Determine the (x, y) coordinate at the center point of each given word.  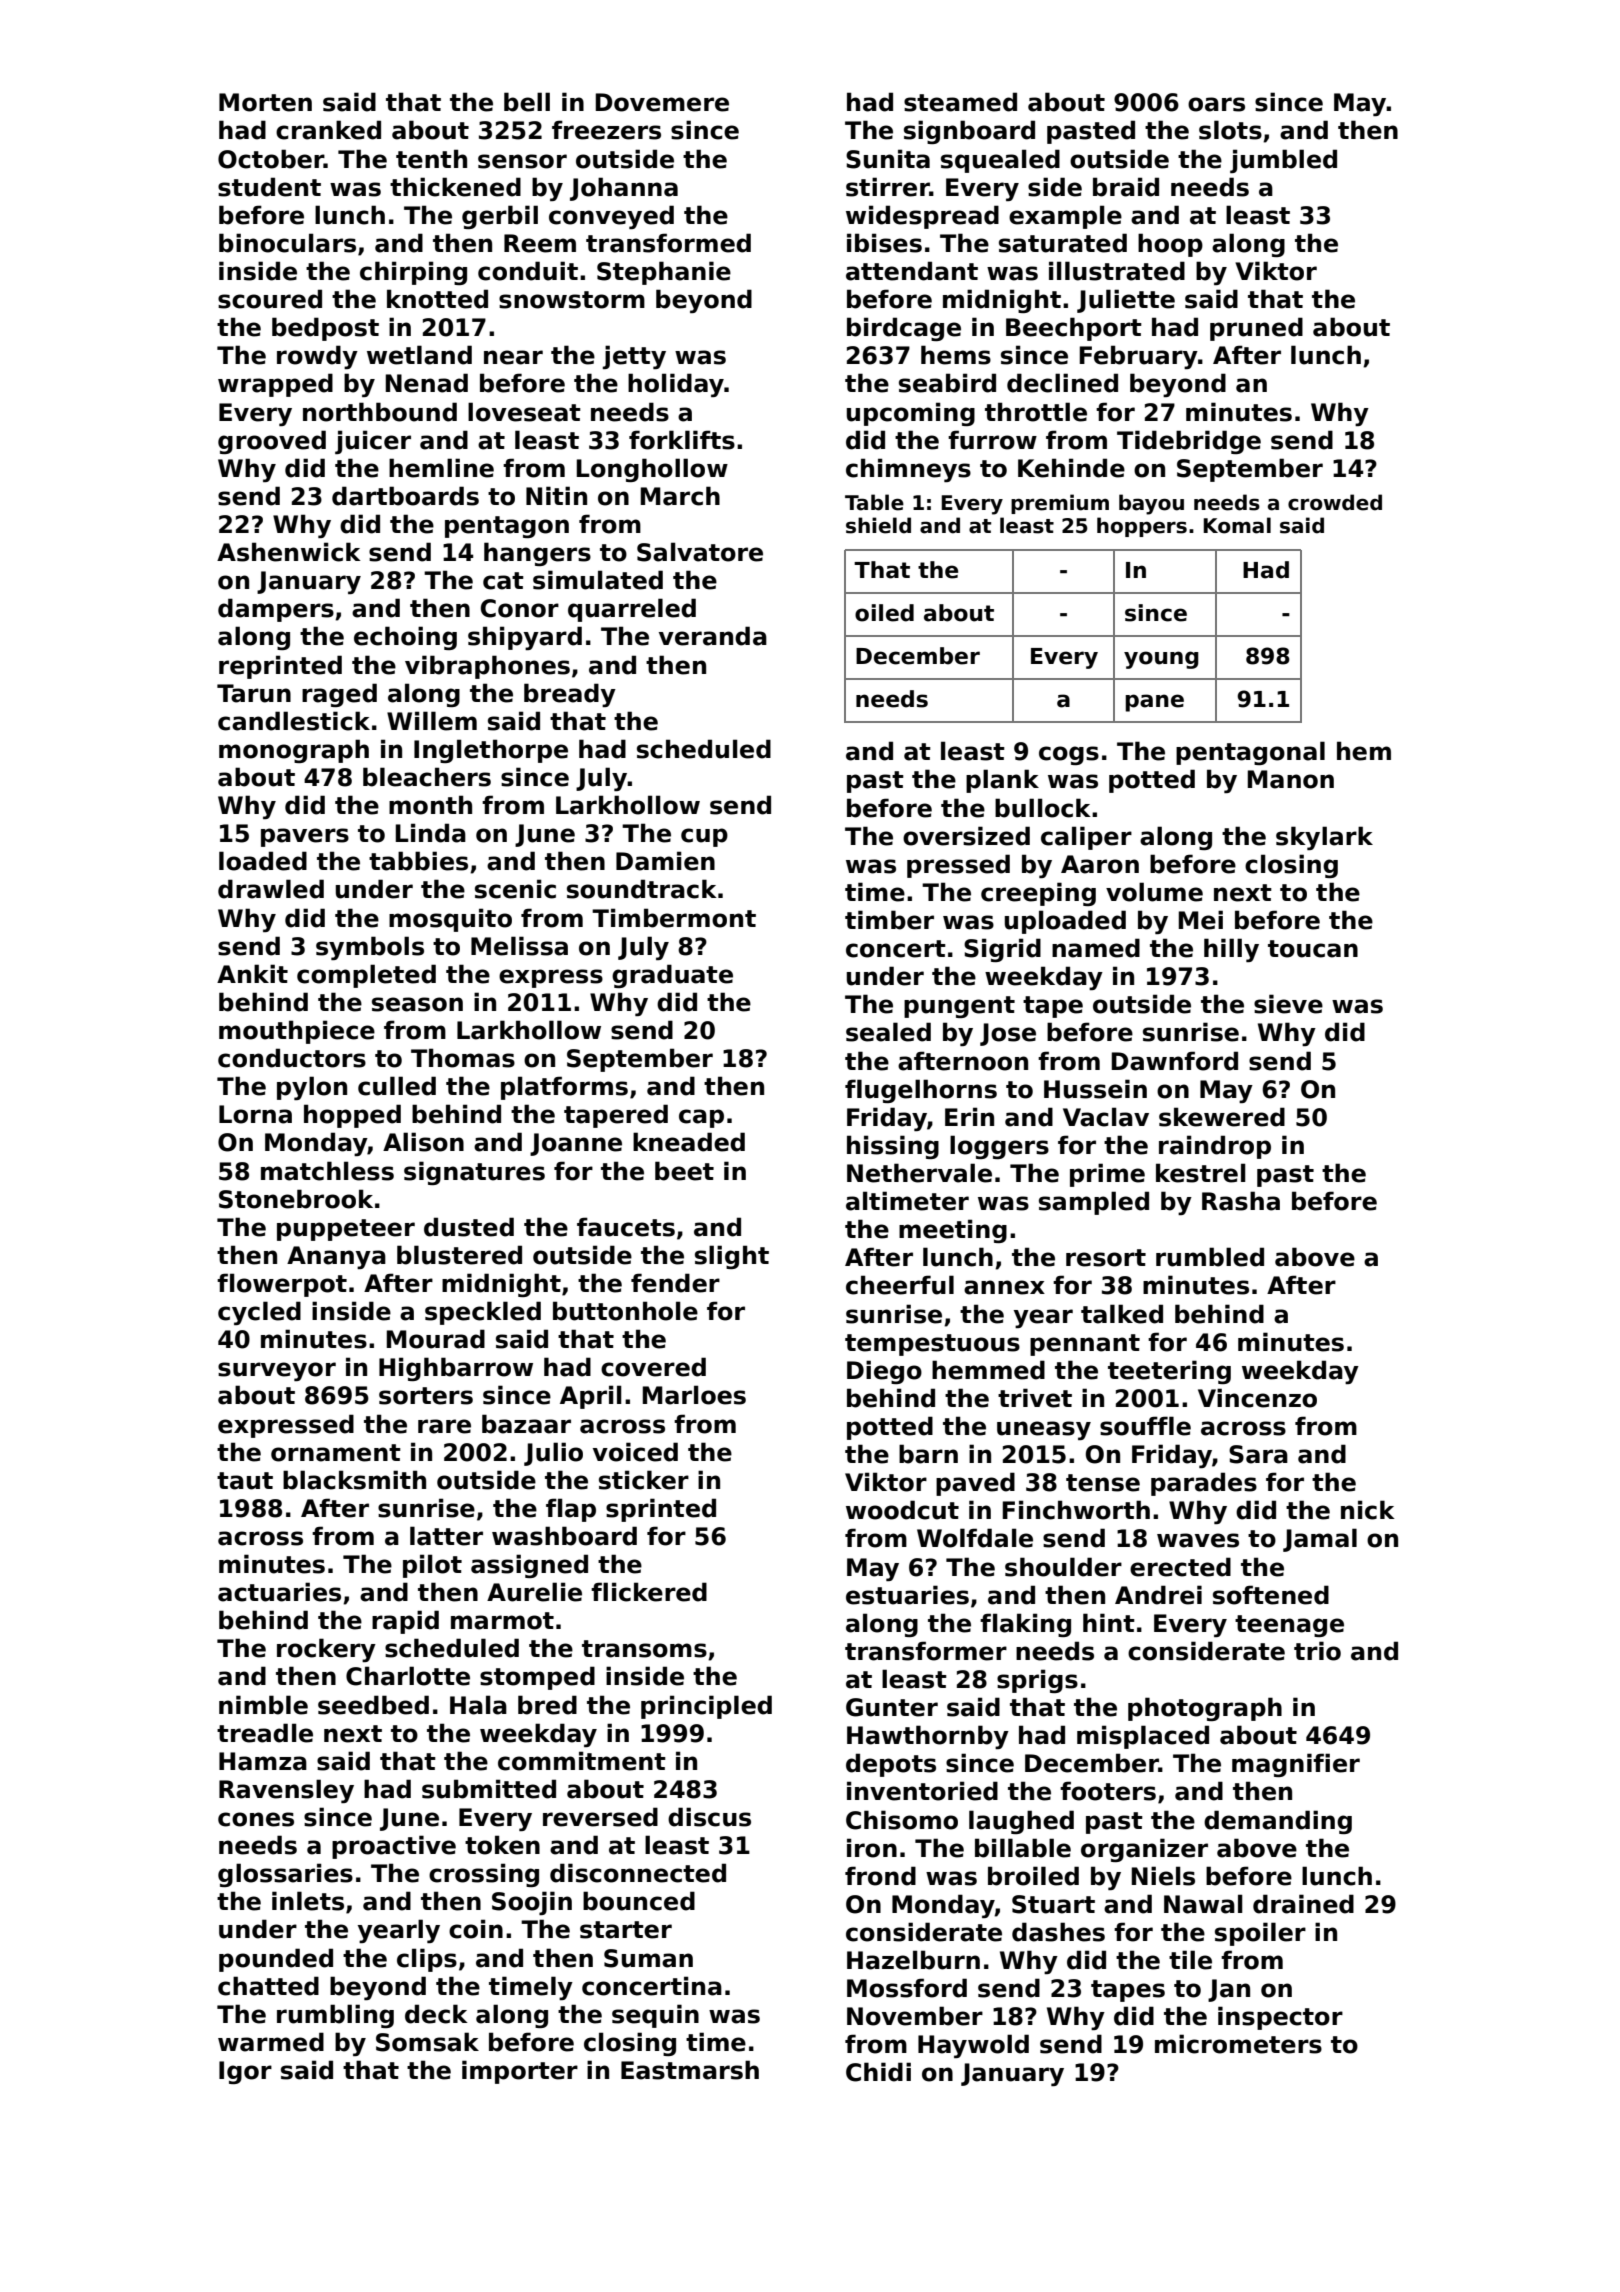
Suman (648, 1958)
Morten (265, 102)
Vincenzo (1257, 1398)
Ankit (252, 973)
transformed (668, 243)
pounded (276, 1960)
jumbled (1283, 161)
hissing (893, 1147)
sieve (1288, 1004)
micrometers (1238, 2044)
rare (444, 1426)
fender (675, 1283)
